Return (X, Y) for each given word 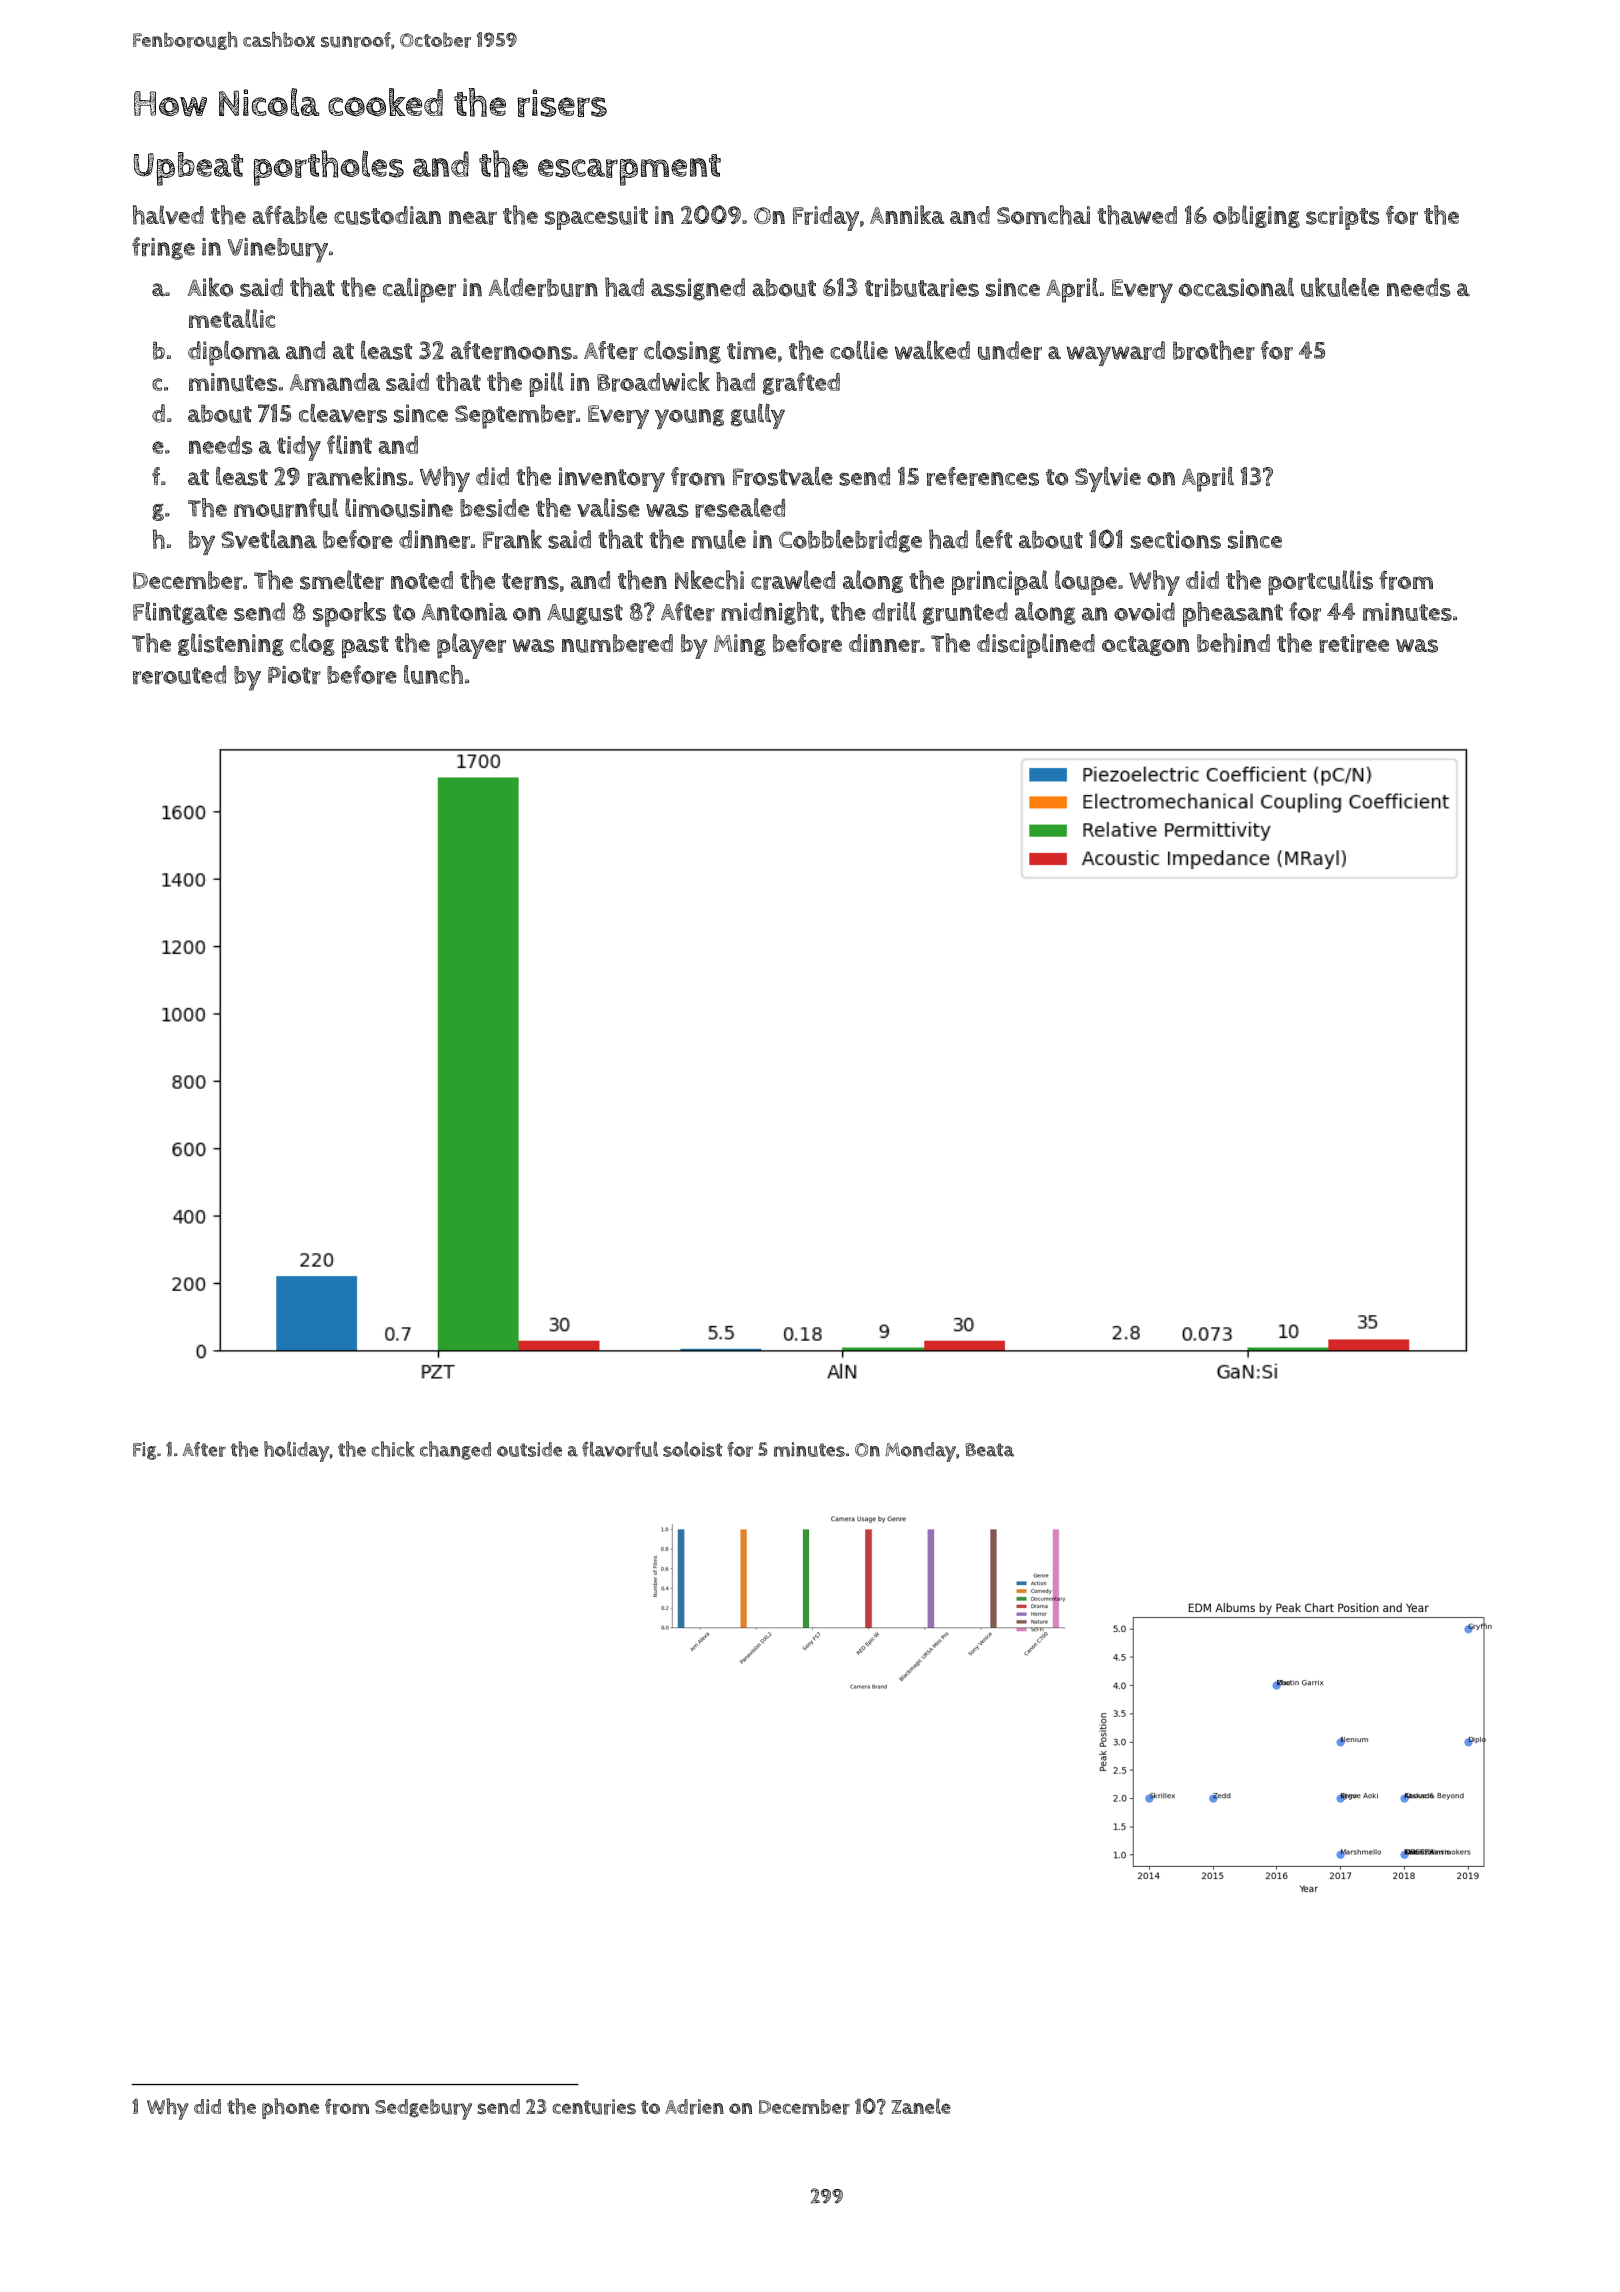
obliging (1256, 216)
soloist (692, 1449)
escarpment (629, 170)
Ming (740, 645)
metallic (232, 318)
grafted (801, 383)
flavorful (620, 1449)
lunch (433, 674)
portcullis (1320, 583)
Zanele (921, 2106)
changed (455, 1450)
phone (290, 2108)
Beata (989, 1450)
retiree (1354, 643)
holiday (296, 1451)
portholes (328, 168)
